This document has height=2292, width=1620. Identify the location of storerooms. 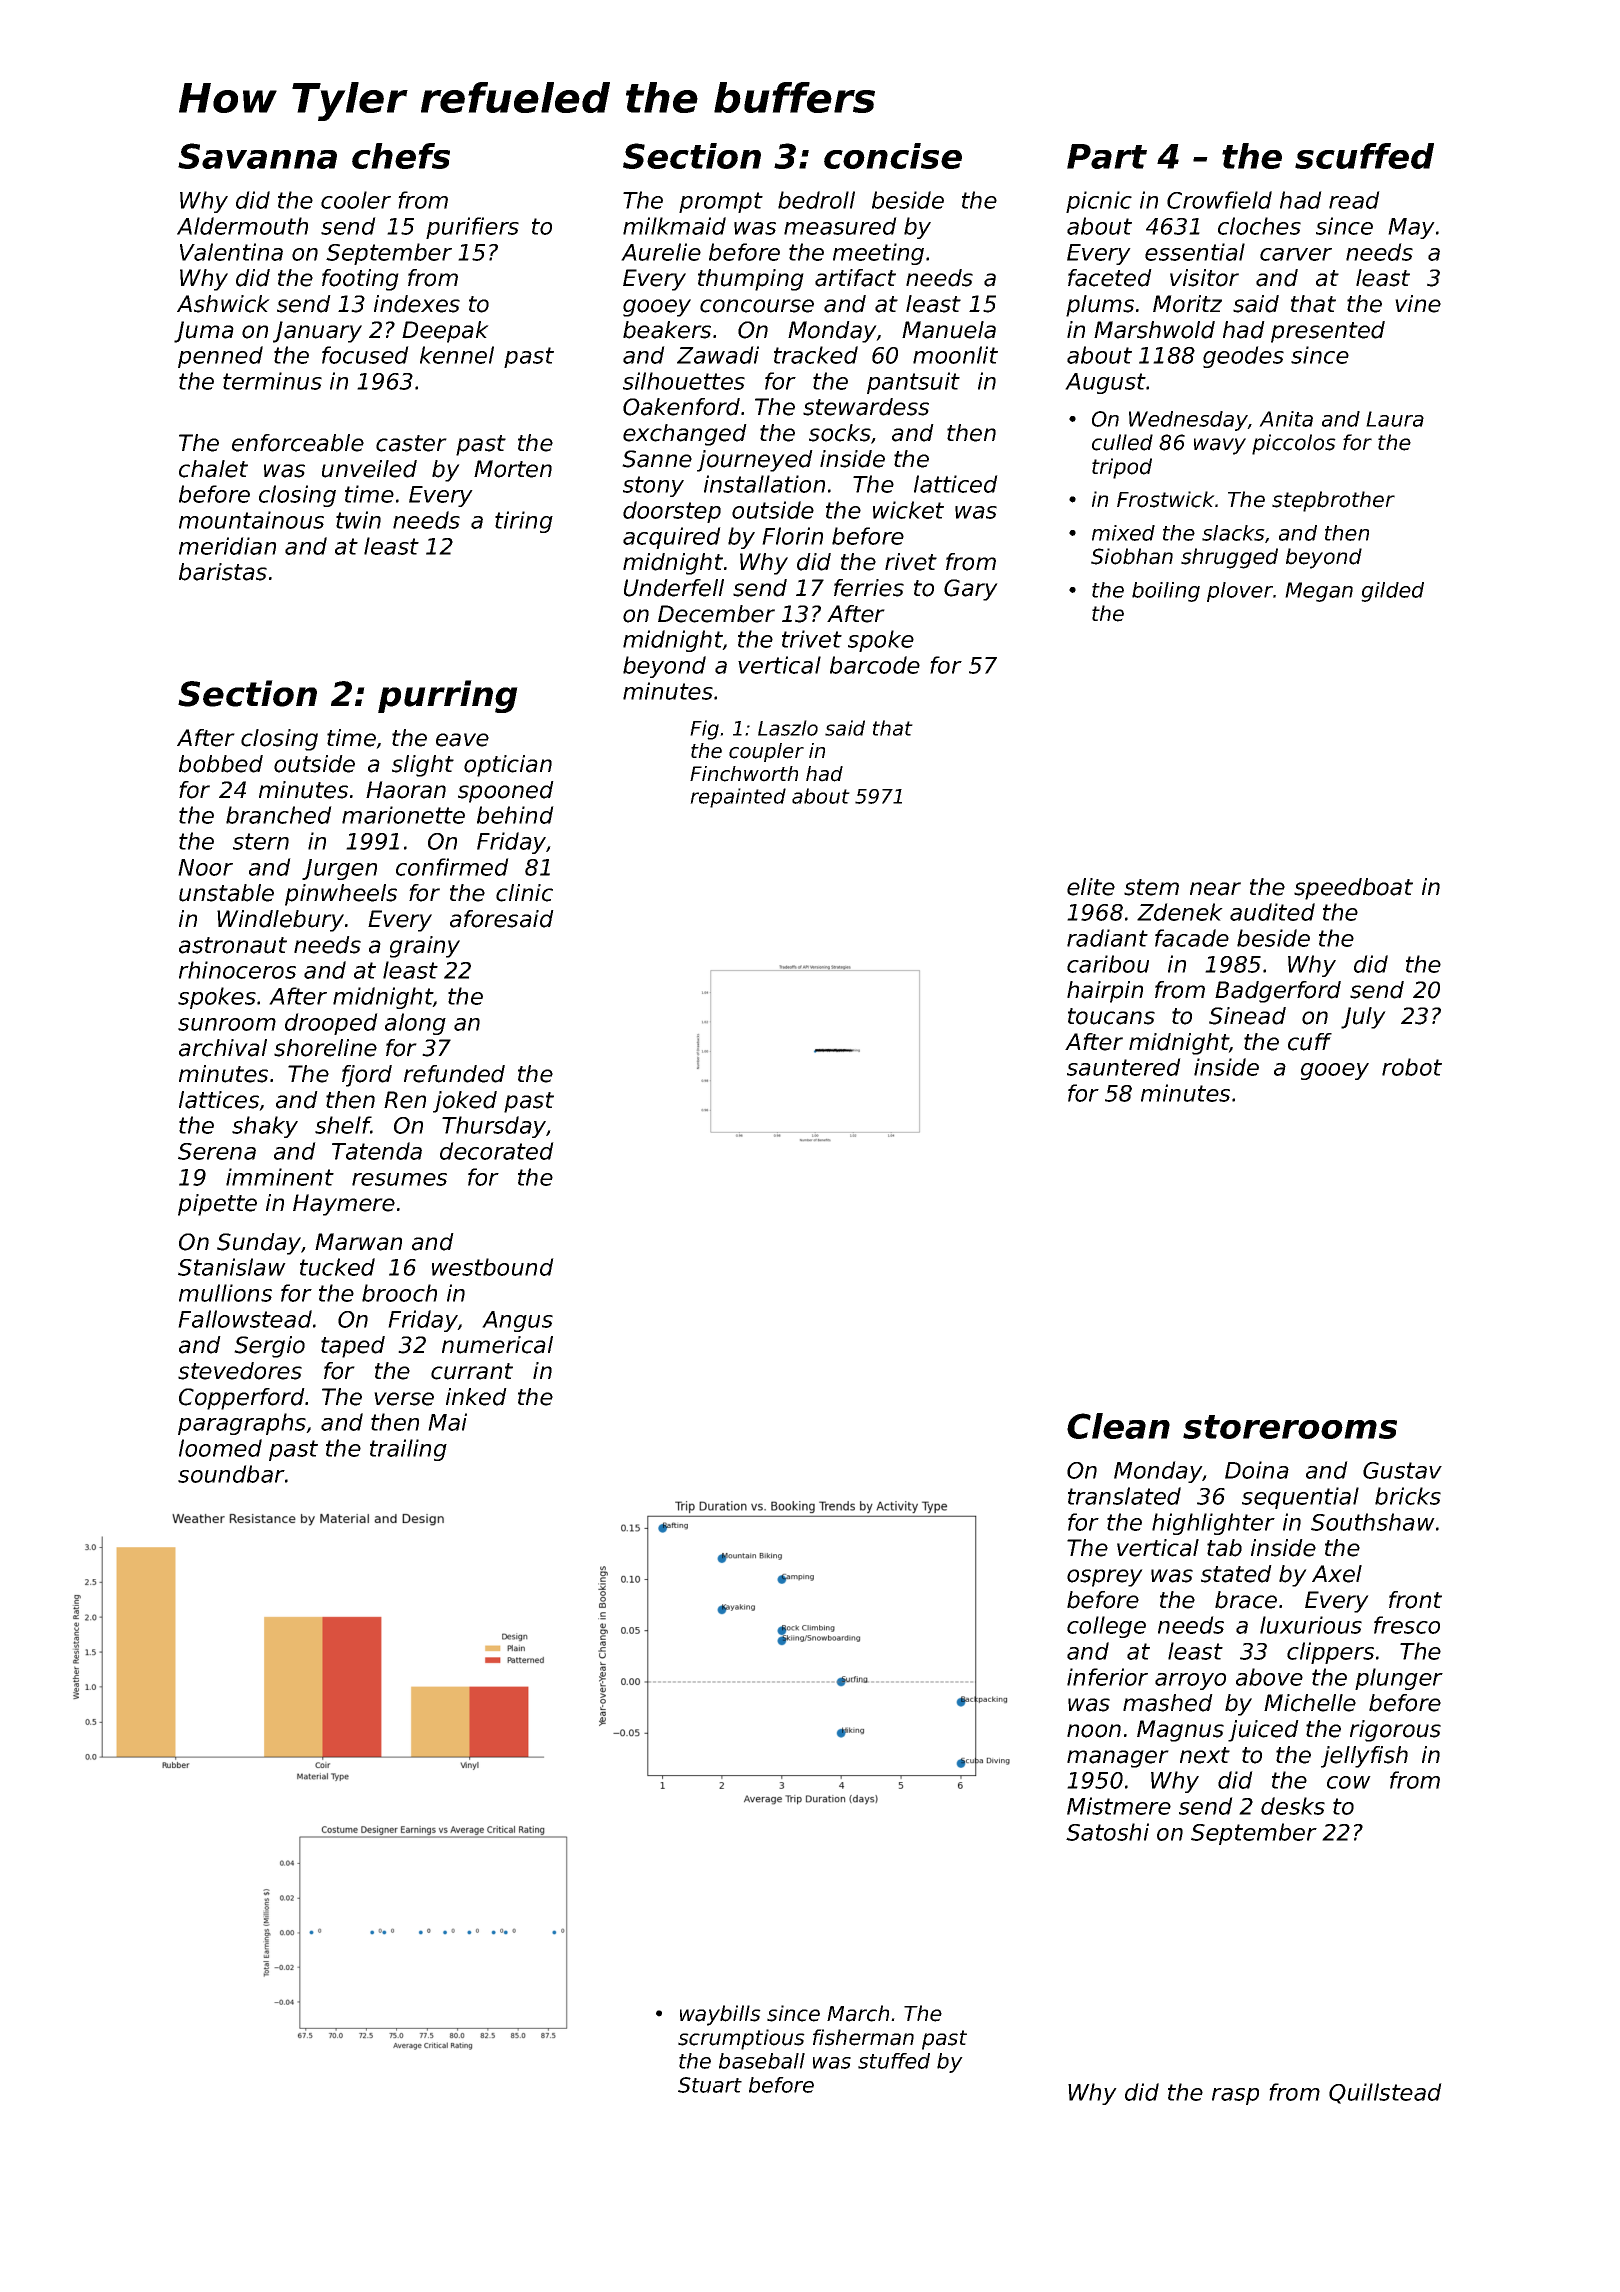
(1290, 1427).
